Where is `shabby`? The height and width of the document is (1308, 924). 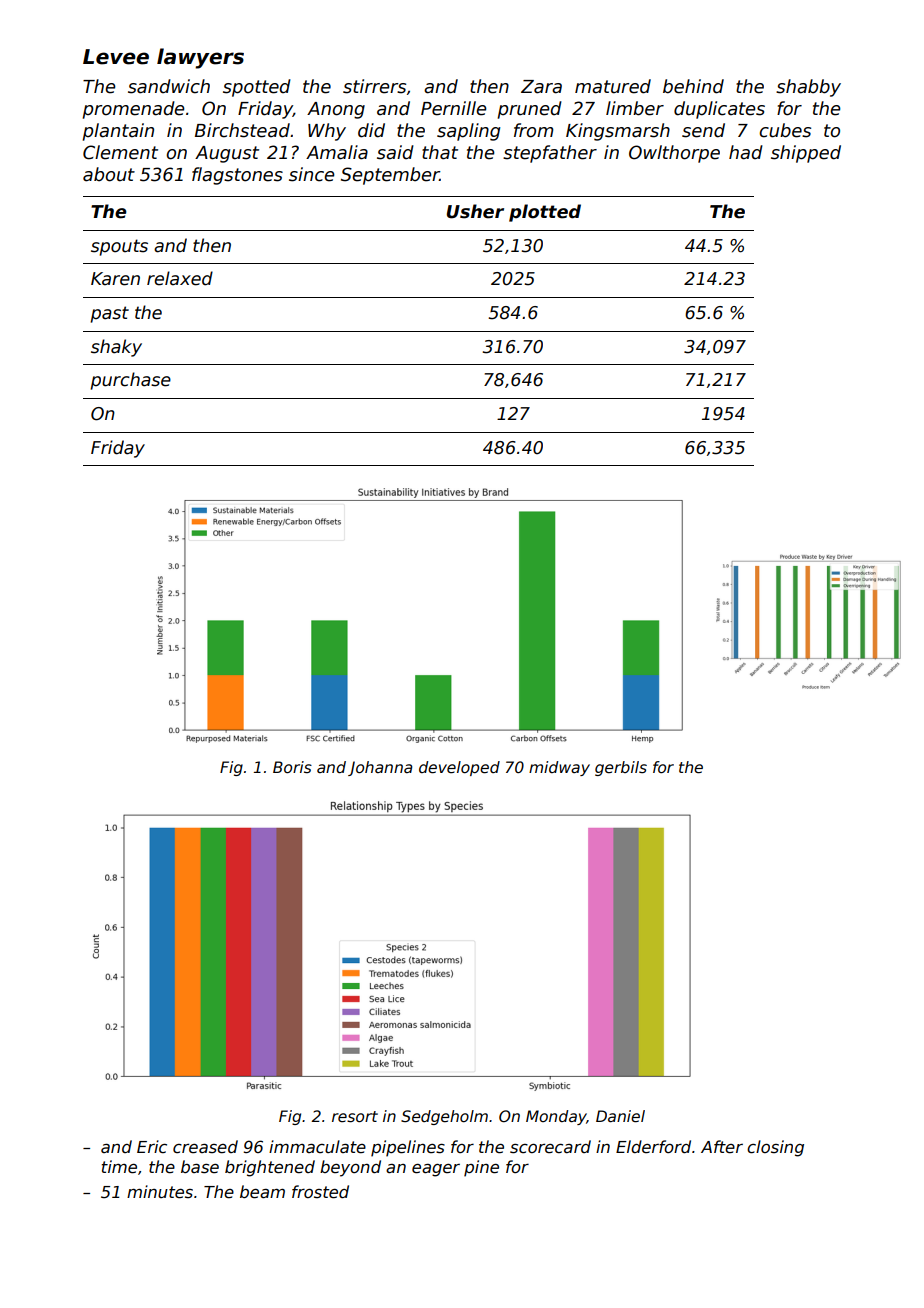
shabby is located at coordinates (808, 88).
